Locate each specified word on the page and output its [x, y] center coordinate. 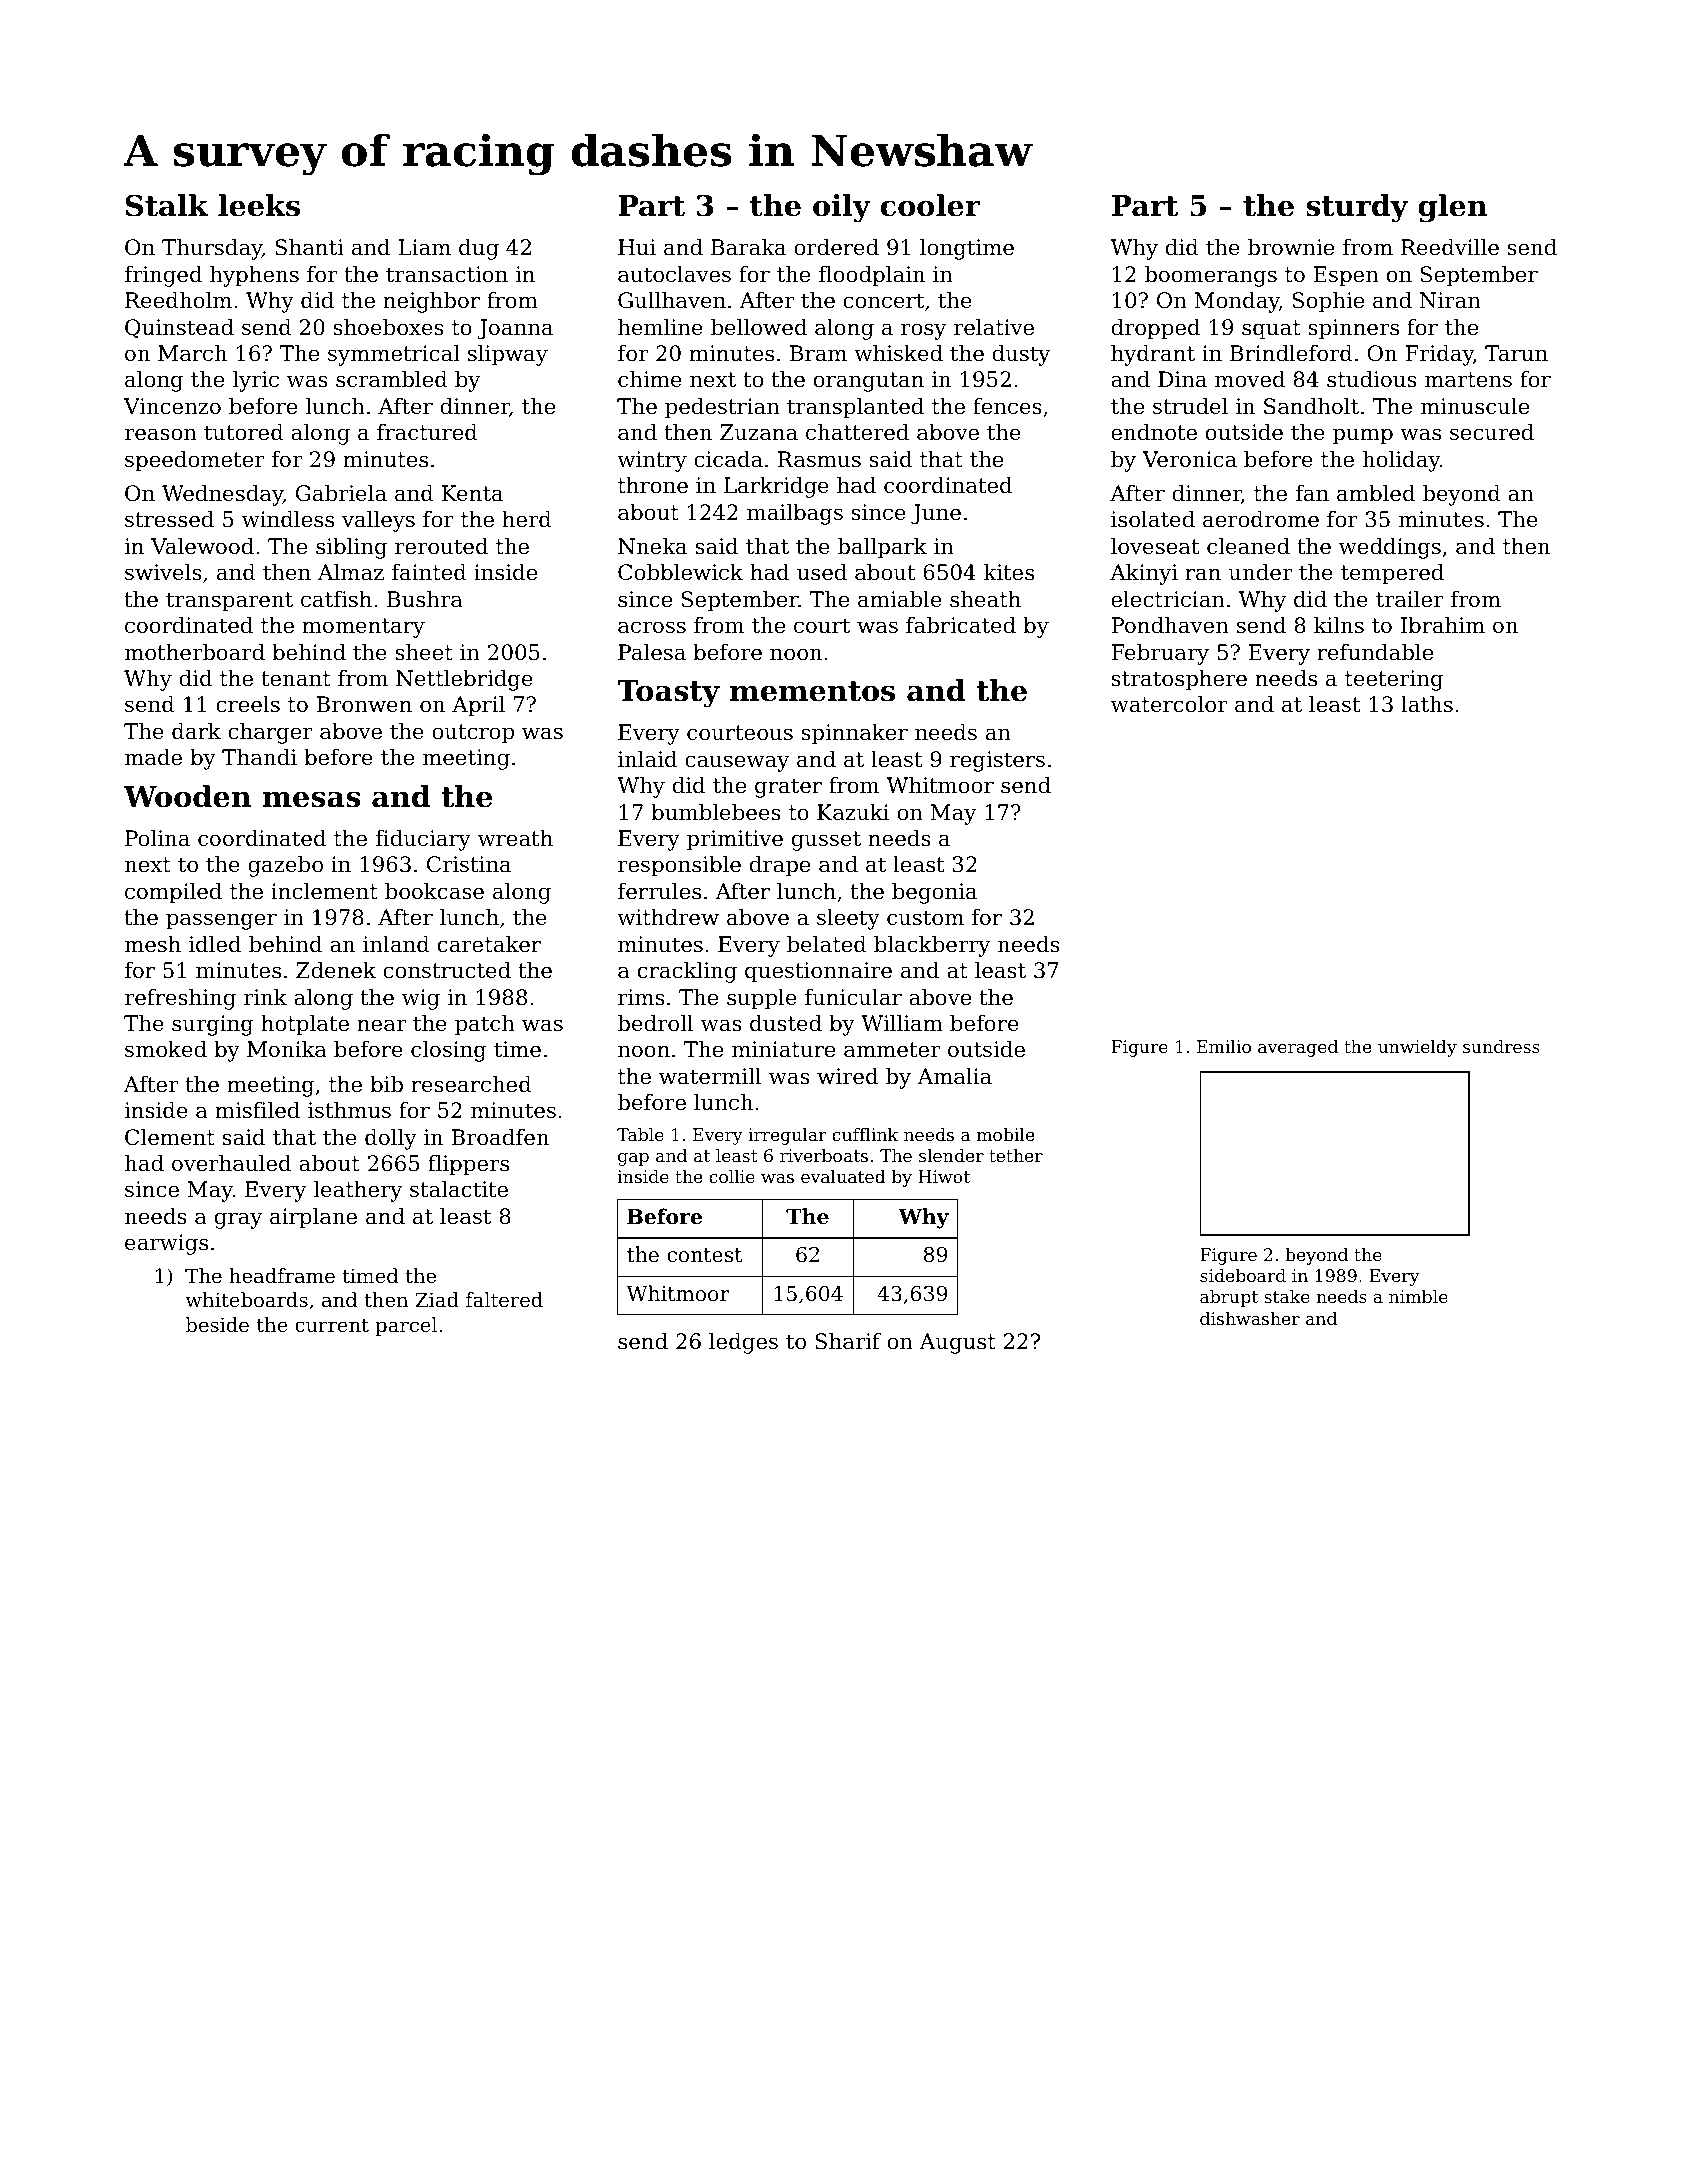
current [332, 1325]
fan [1312, 493]
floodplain [872, 276]
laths [1427, 704]
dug [479, 249]
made [153, 757]
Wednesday [222, 495]
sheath [985, 599]
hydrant [1153, 355]
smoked [166, 1049]
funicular [853, 997]
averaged [1298, 1048]
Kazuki [853, 812]
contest [704, 1255]
